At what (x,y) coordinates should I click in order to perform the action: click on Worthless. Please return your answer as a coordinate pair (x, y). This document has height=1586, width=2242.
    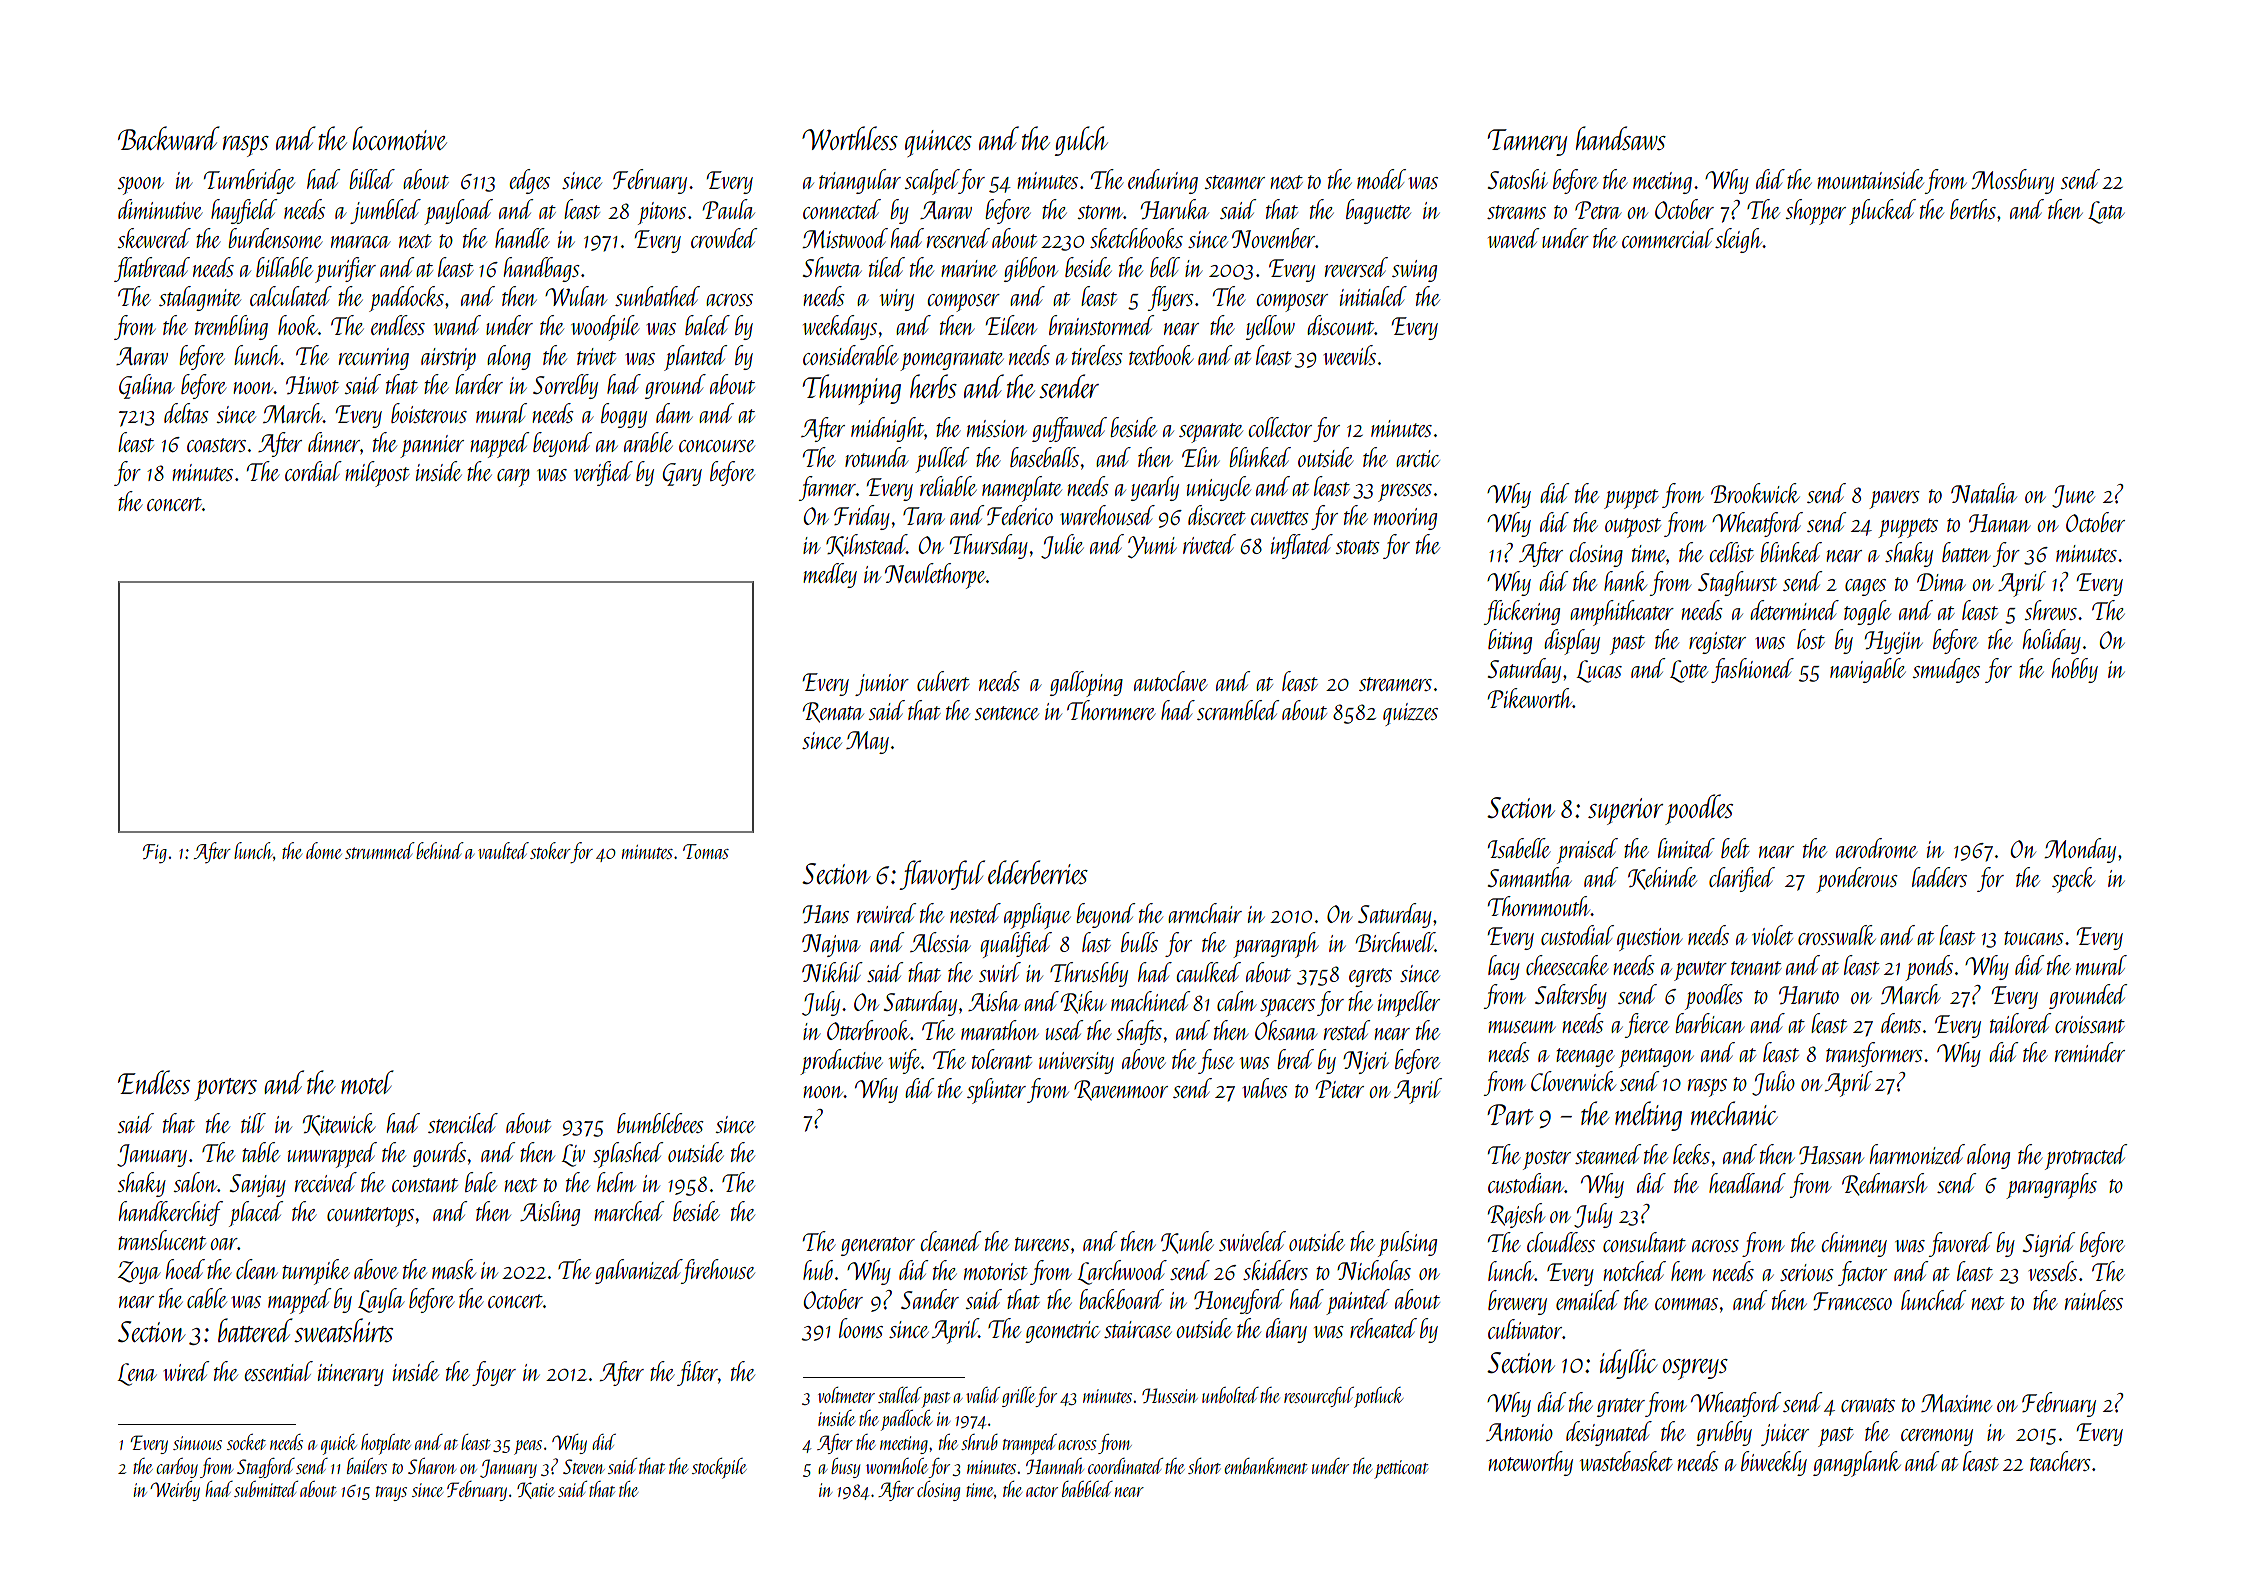
    Looking at the image, I should click on (850, 138).
